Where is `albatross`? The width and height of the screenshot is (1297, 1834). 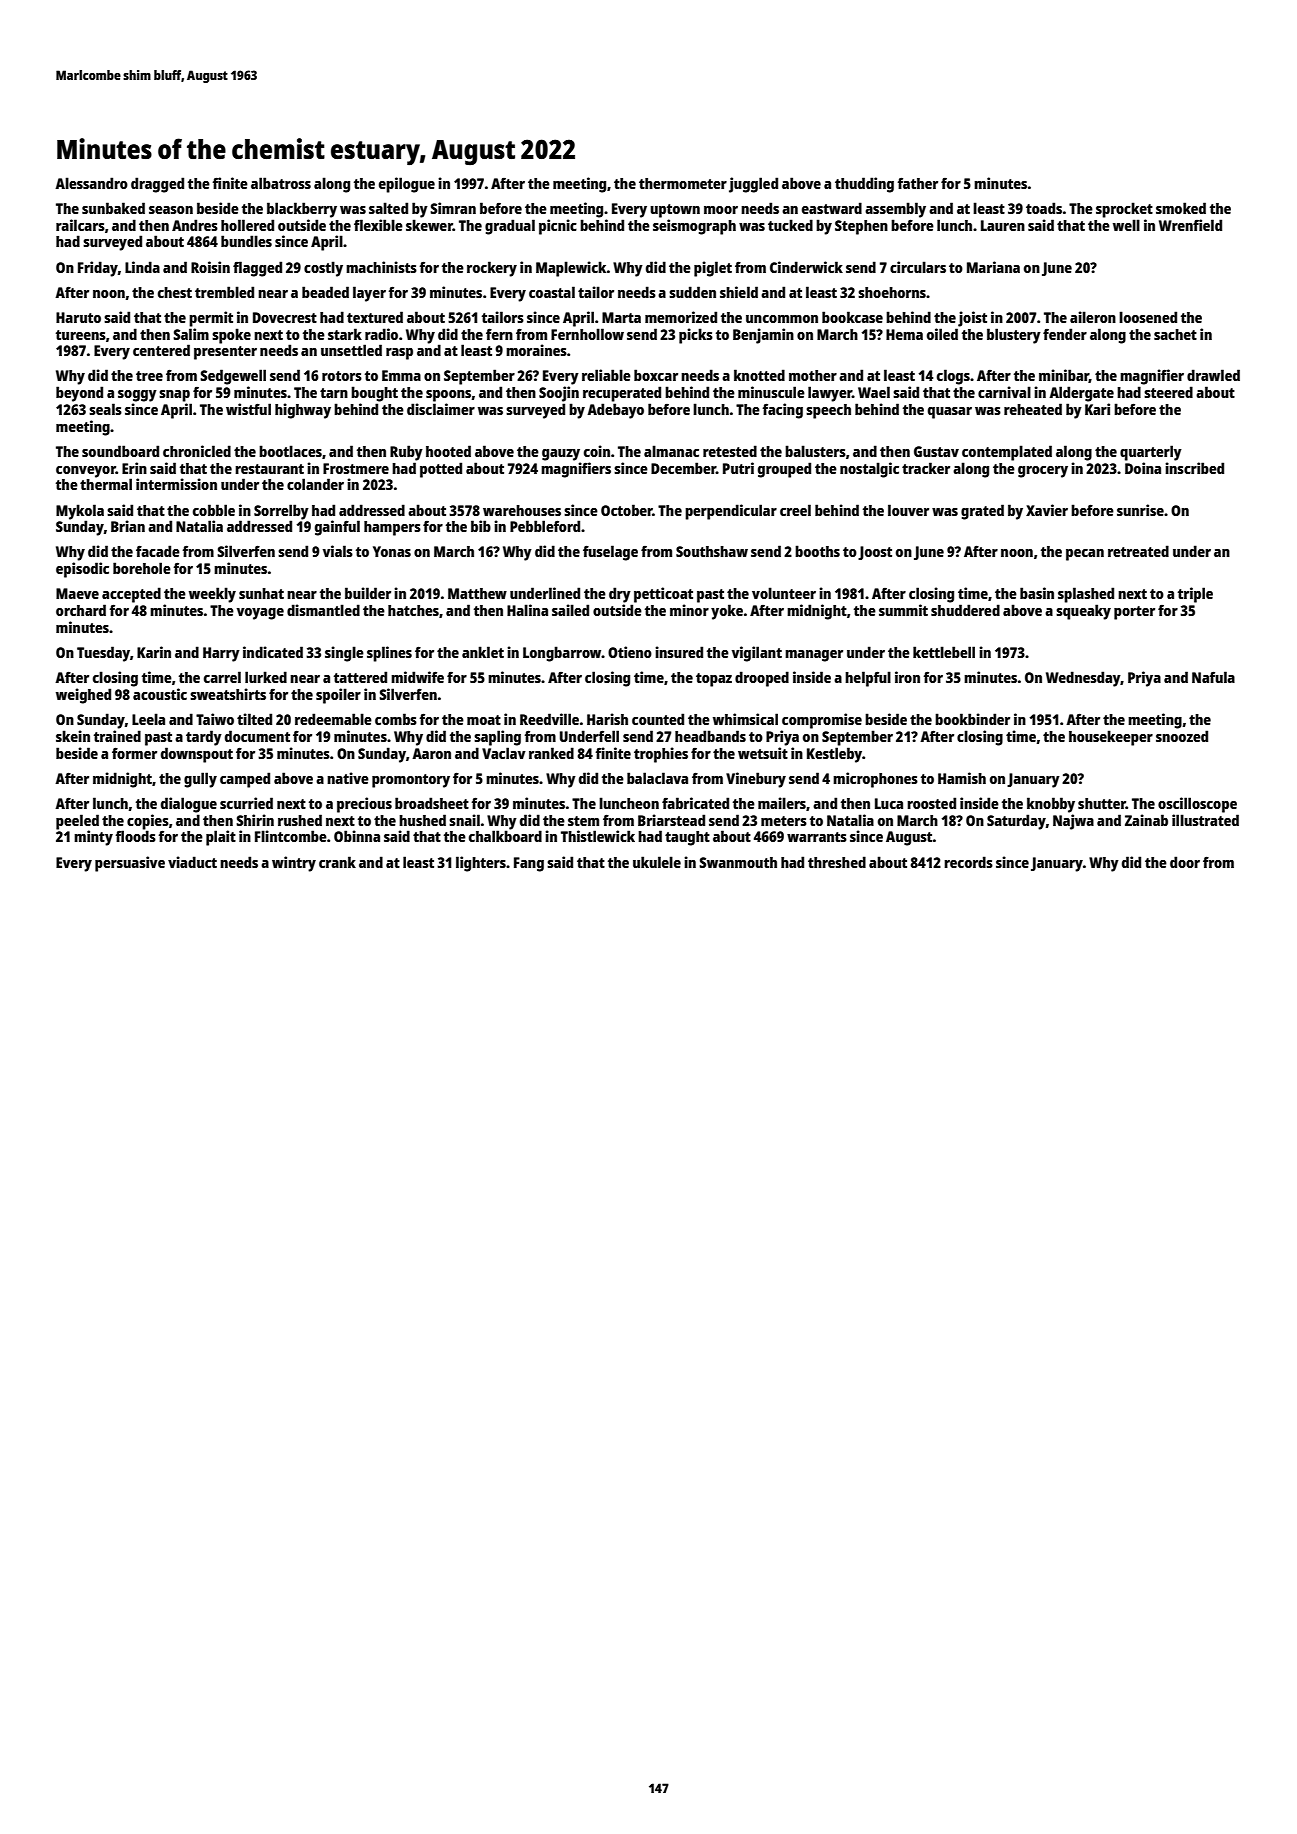
albatross is located at coordinates (281, 183).
